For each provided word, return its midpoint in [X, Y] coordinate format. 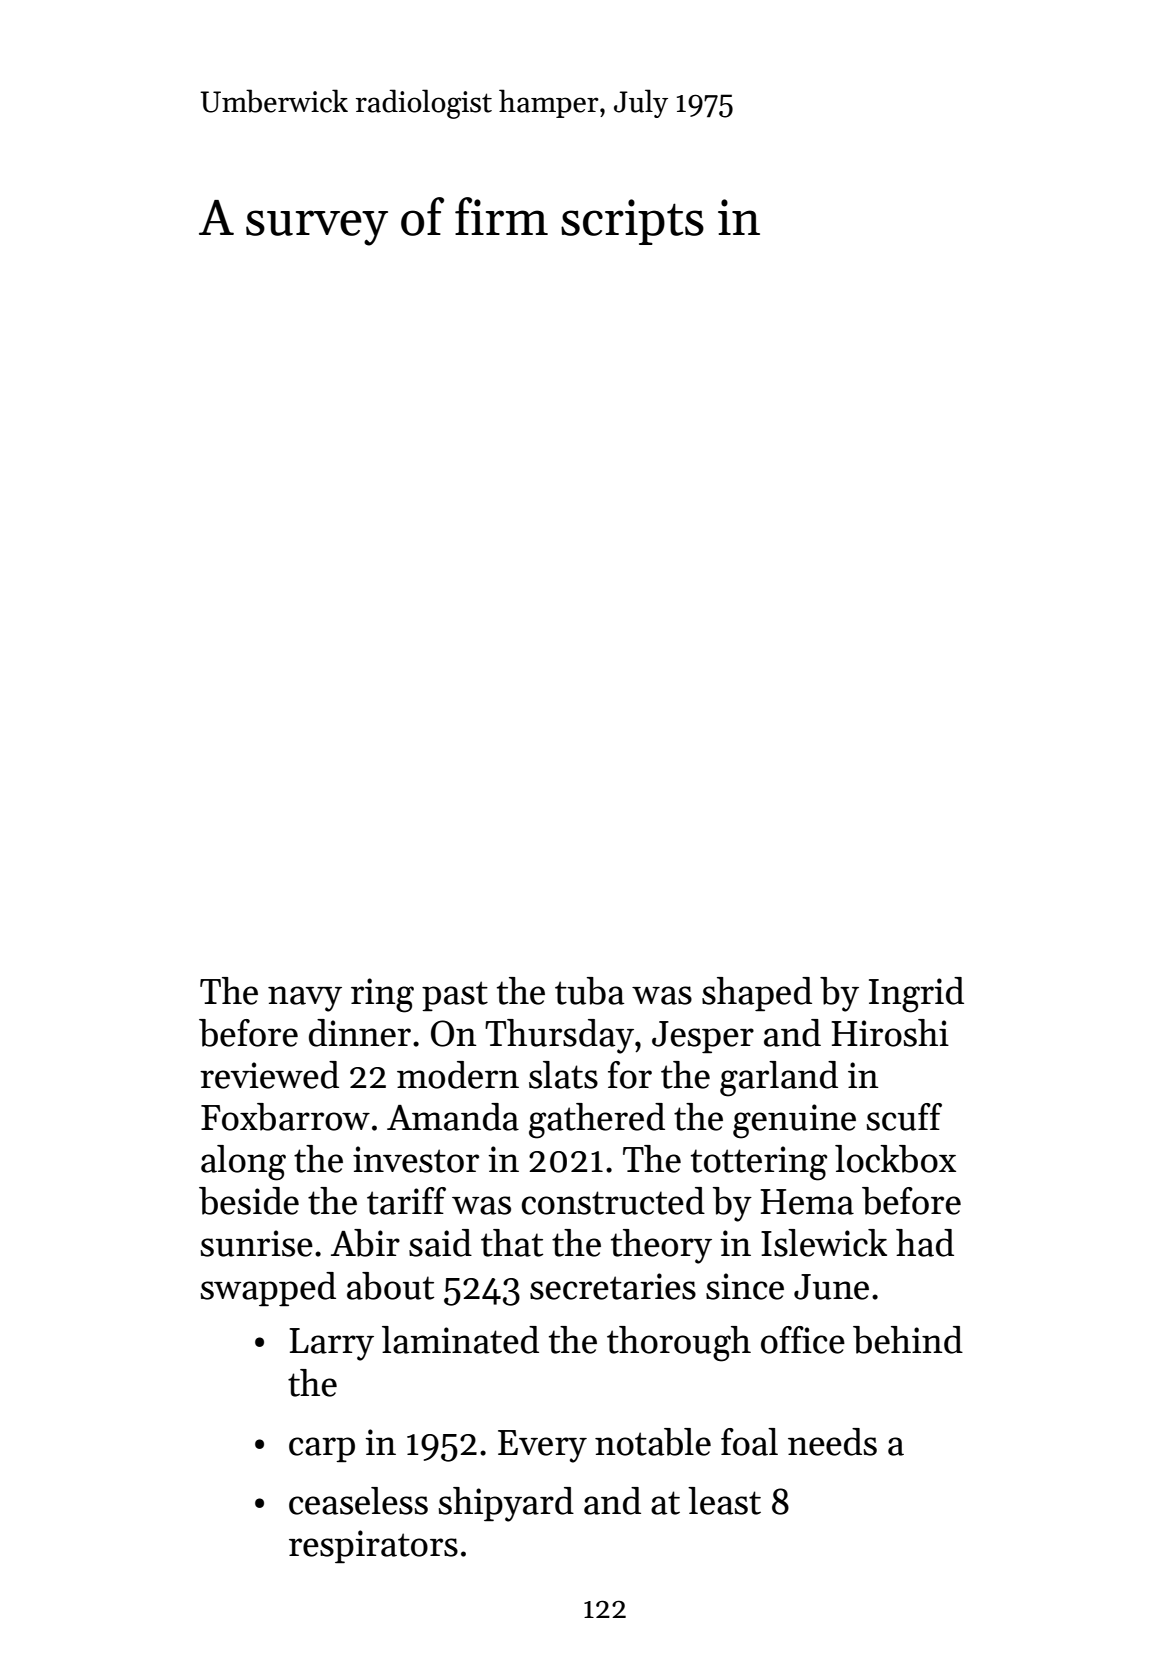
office [803, 1340]
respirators [373, 1546]
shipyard [506, 1504]
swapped [268, 1289]
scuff [904, 1117]
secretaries [613, 1286]
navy [305, 999]
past [455, 996]
